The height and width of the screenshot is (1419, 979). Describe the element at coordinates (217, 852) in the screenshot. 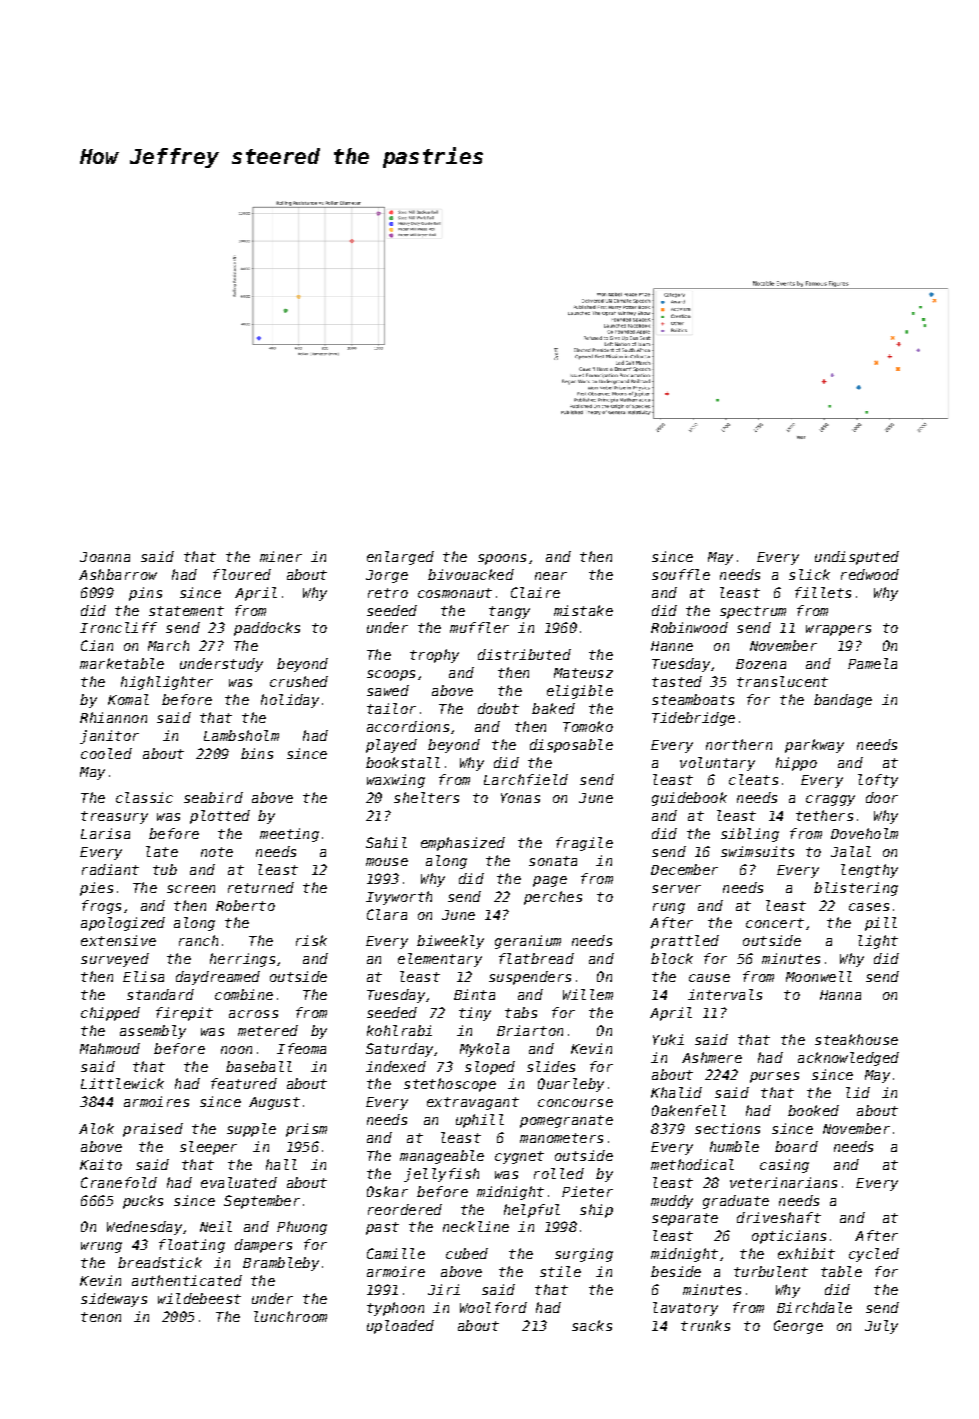

I see `note` at that location.
